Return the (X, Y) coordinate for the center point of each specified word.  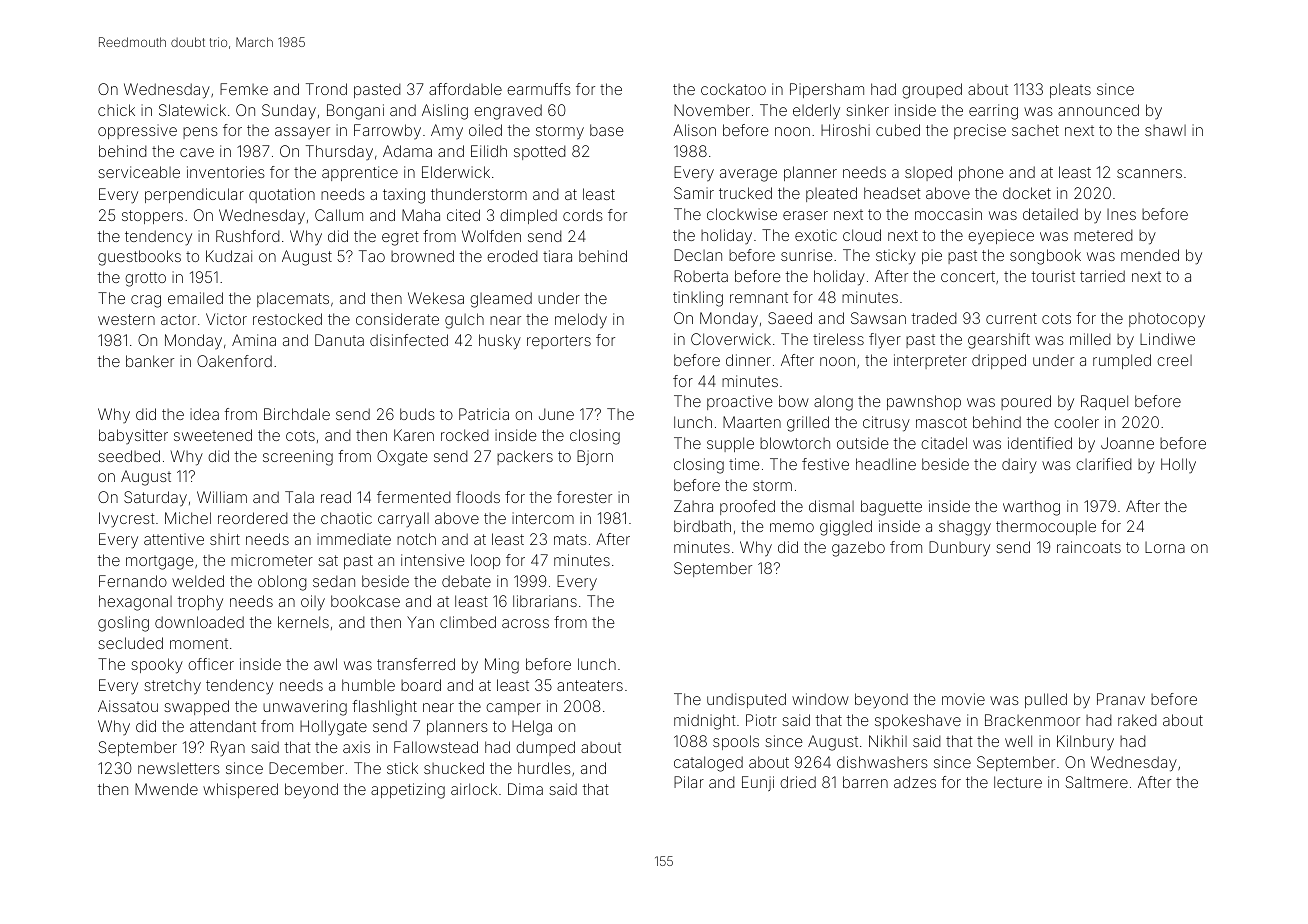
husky (500, 342)
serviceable (139, 172)
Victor (226, 319)
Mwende (166, 789)
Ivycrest (127, 520)
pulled (1046, 700)
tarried (1102, 276)
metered (1103, 235)
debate (466, 581)
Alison (694, 130)
